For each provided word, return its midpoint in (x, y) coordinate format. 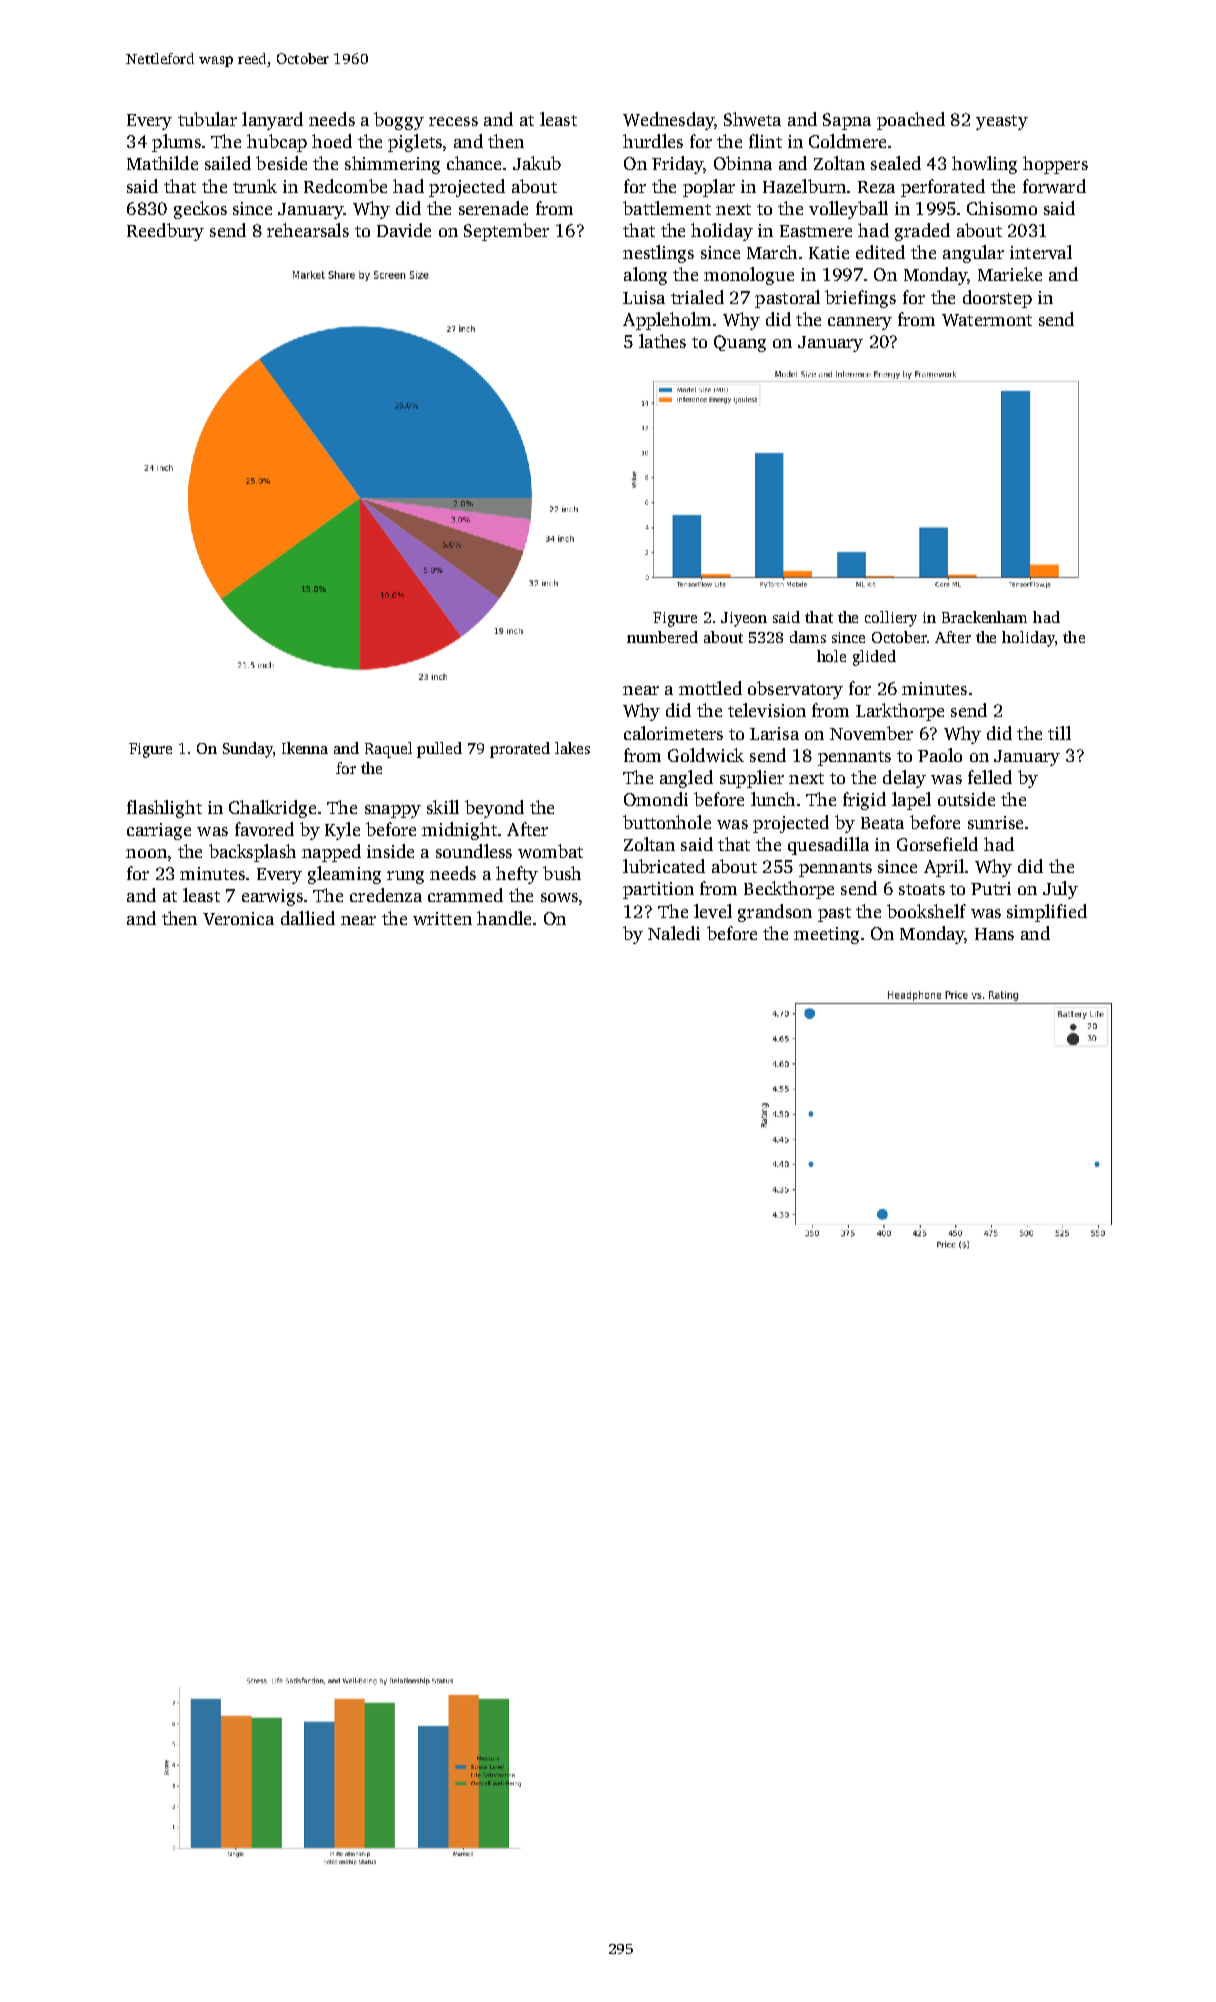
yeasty (1002, 122)
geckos (200, 210)
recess (453, 121)
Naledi (674, 933)
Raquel (388, 750)
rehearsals (308, 230)
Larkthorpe (900, 712)
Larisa (774, 733)
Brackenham (984, 617)
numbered (662, 637)
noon (146, 853)
